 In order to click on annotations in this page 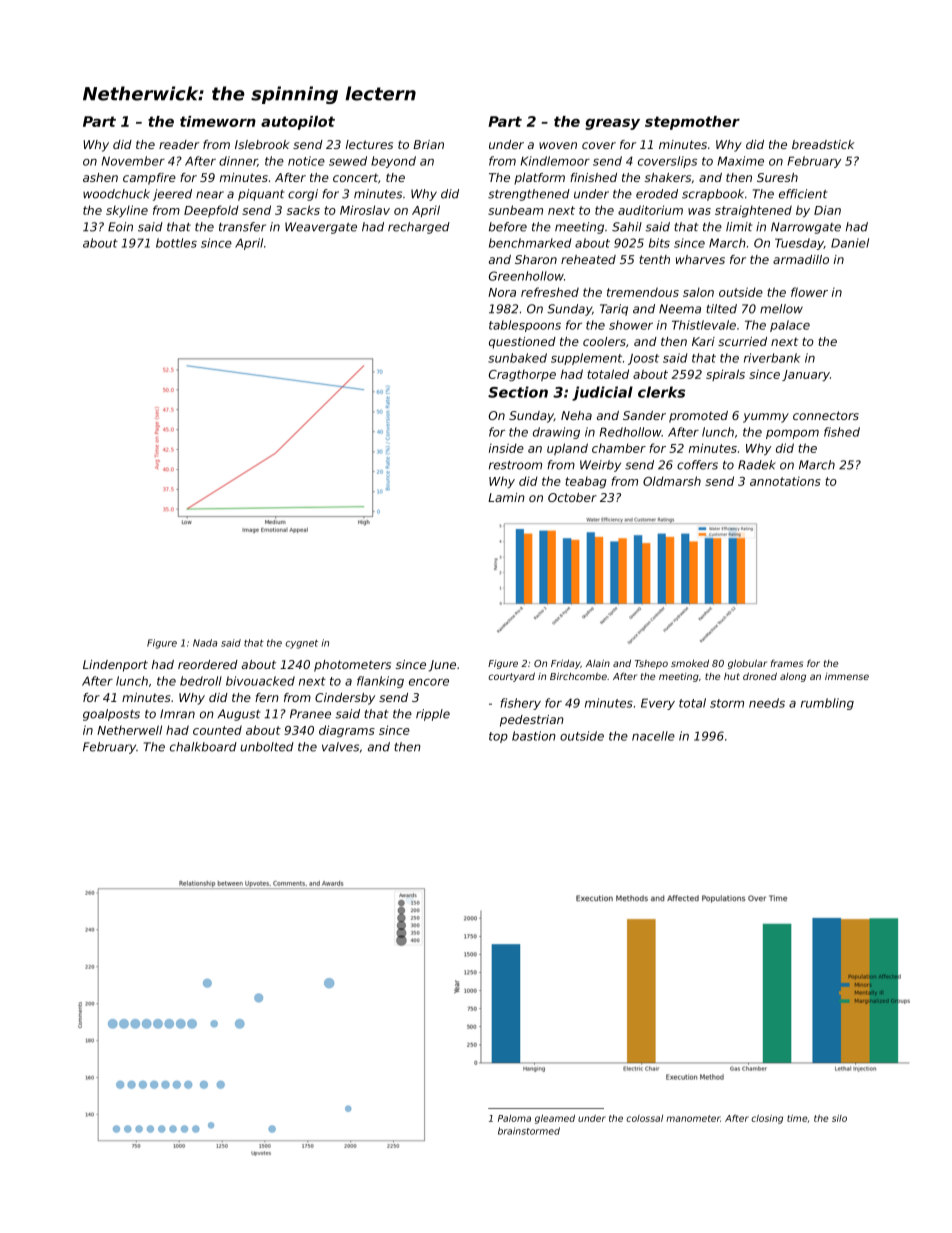, I will do `click(785, 481)`.
